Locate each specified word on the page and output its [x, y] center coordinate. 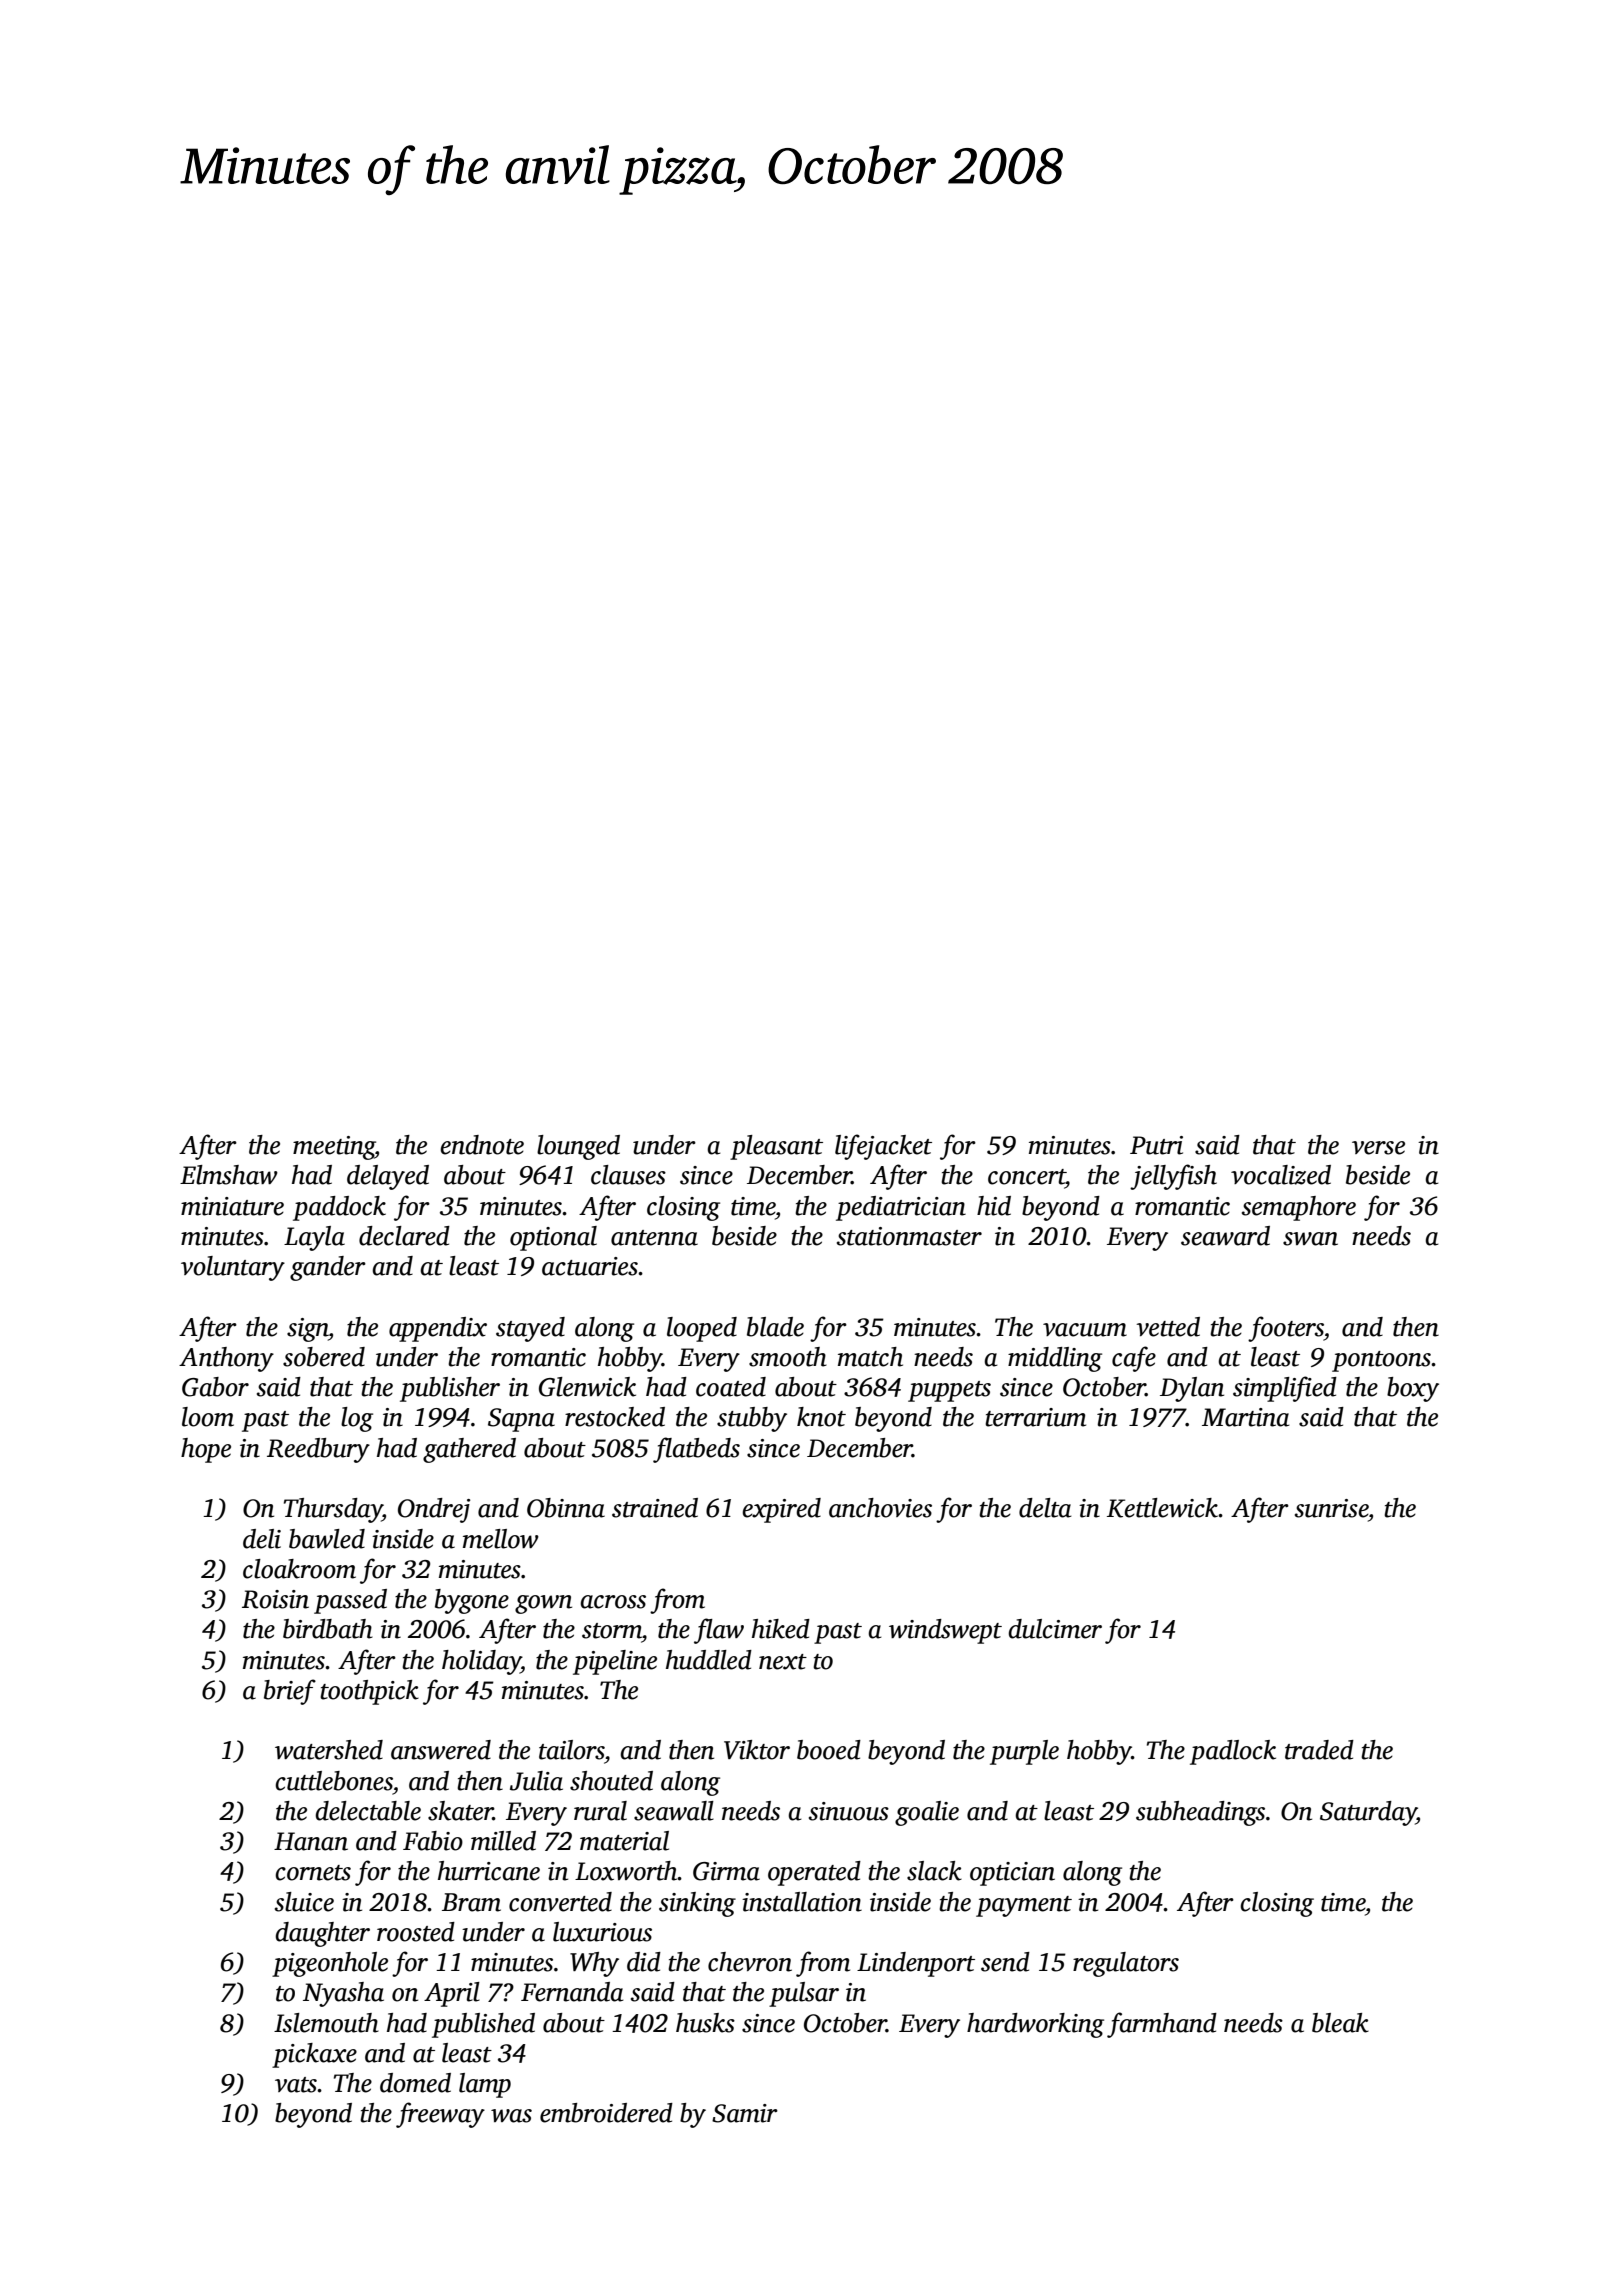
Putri [1156, 1145]
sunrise [1331, 1508]
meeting [334, 1148]
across [613, 1602]
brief [290, 1692]
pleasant [776, 1147]
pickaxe [314, 2055]
